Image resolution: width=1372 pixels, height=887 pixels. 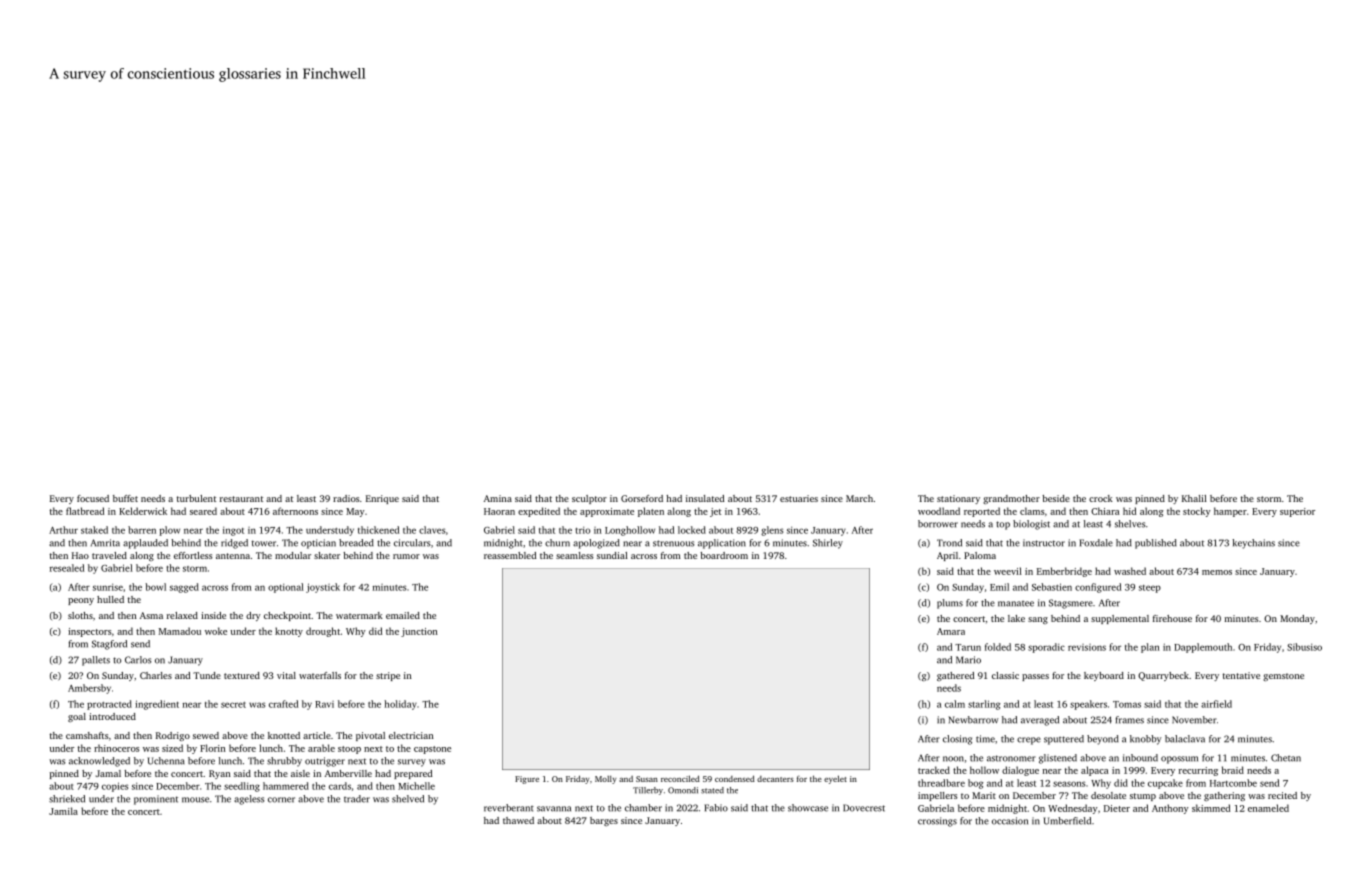 I want to click on tower, so click(x=264, y=543).
